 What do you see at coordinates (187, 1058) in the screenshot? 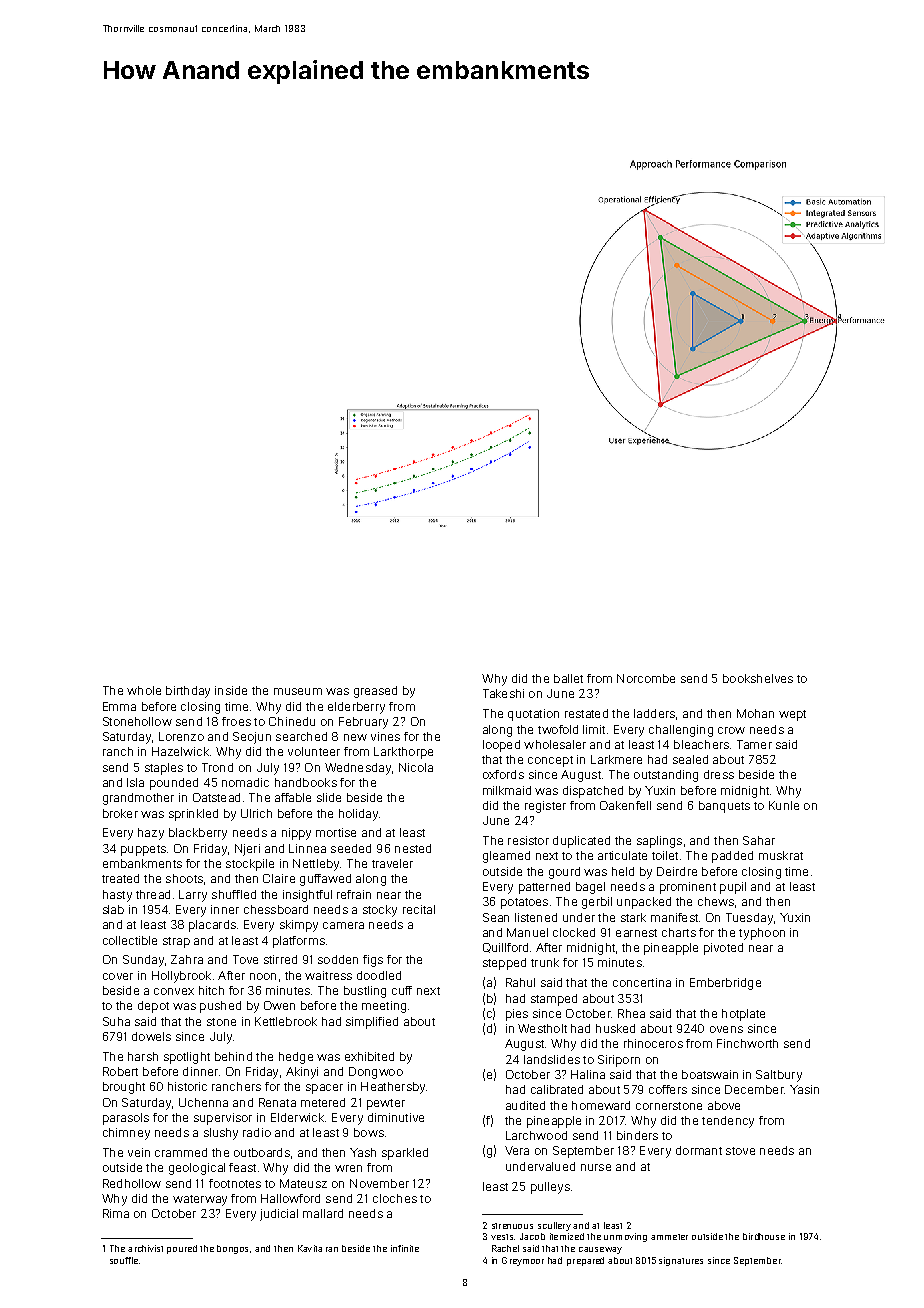
I see `spotlight` at bounding box center [187, 1058].
